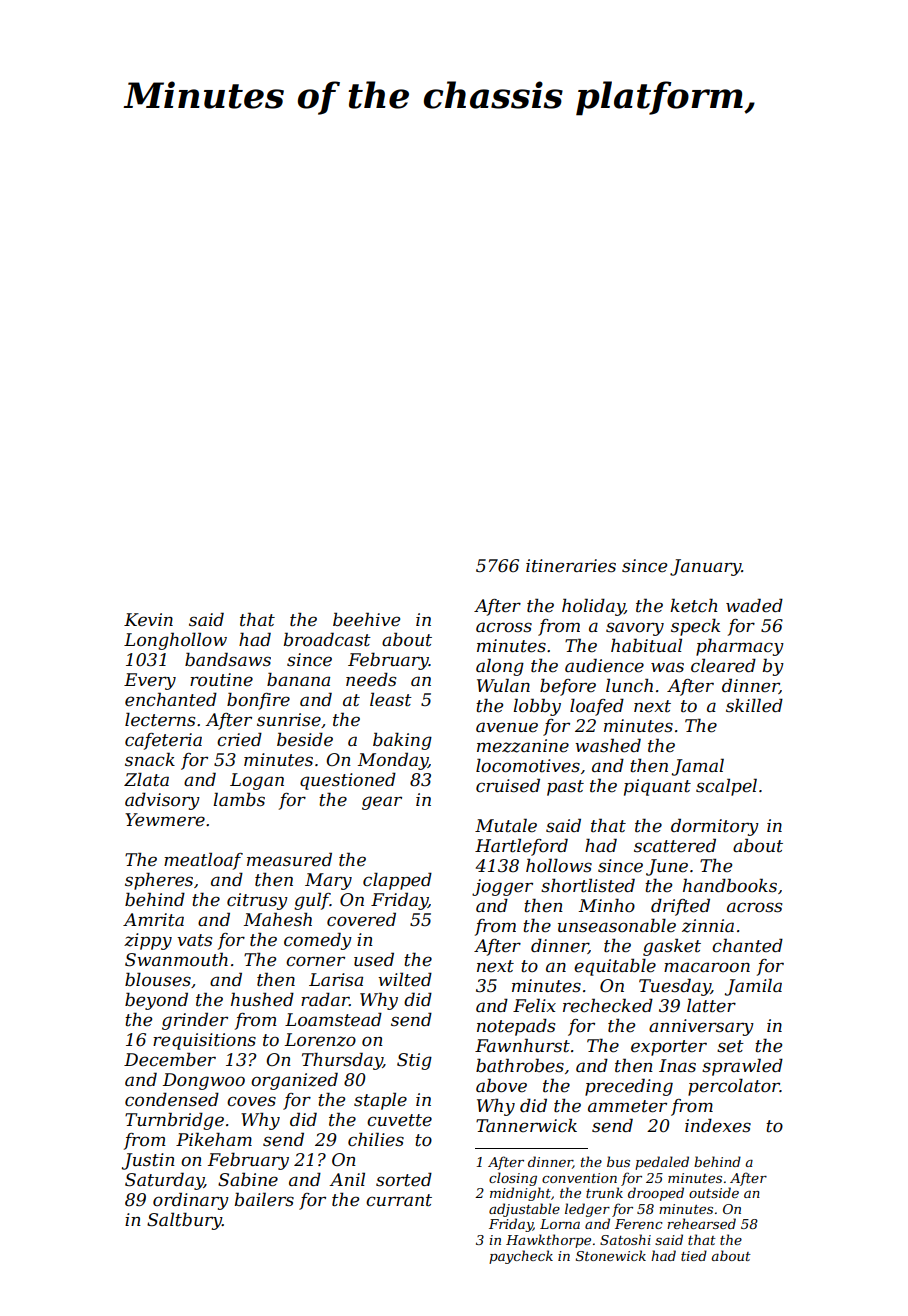 This screenshot has width=908, height=1316. I want to click on paycheck, so click(521, 1257).
